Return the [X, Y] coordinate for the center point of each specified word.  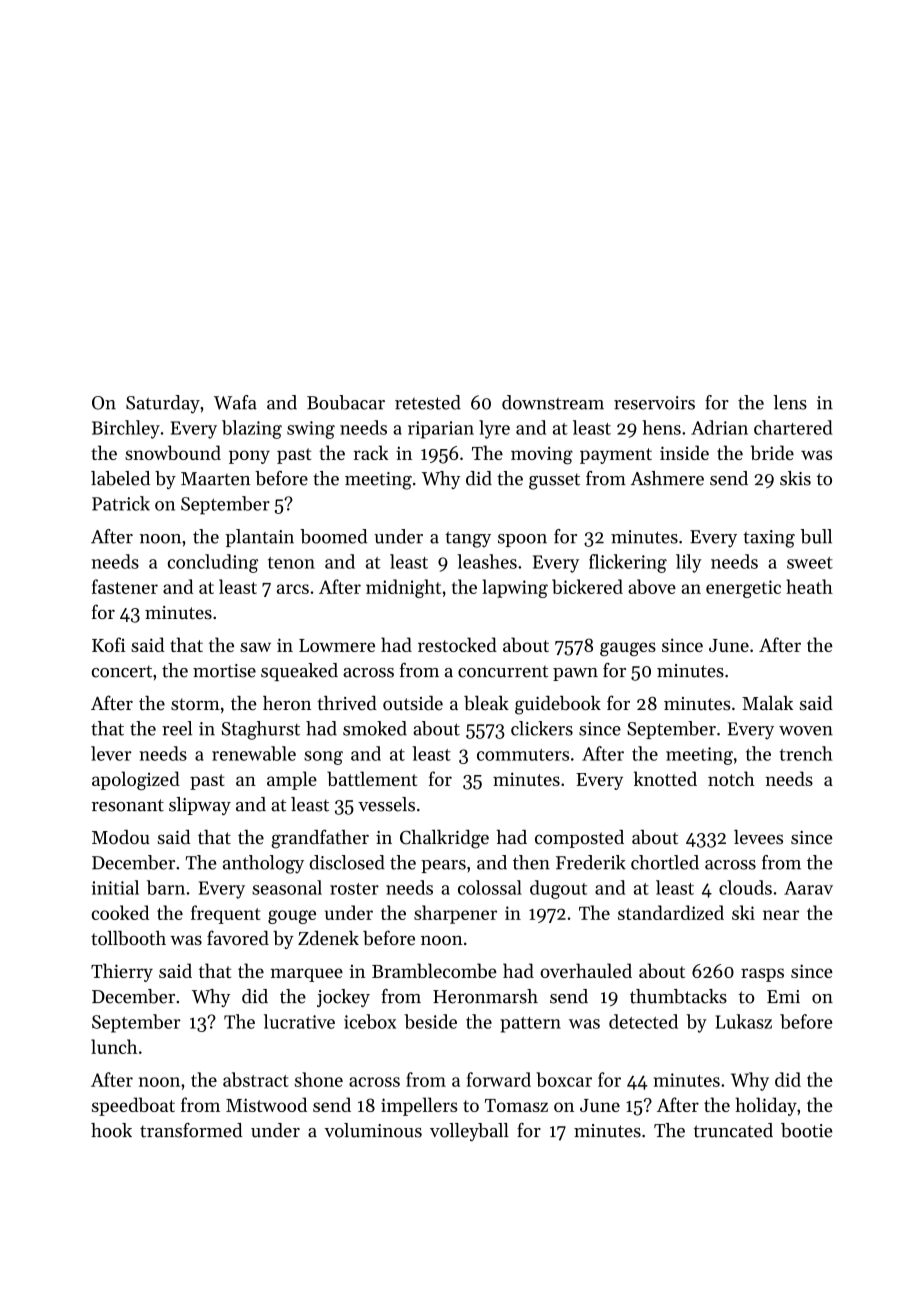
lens [790, 402]
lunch [114, 1046]
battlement [372, 778]
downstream [553, 402]
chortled [665, 862]
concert [122, 671]
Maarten [216, 479]
